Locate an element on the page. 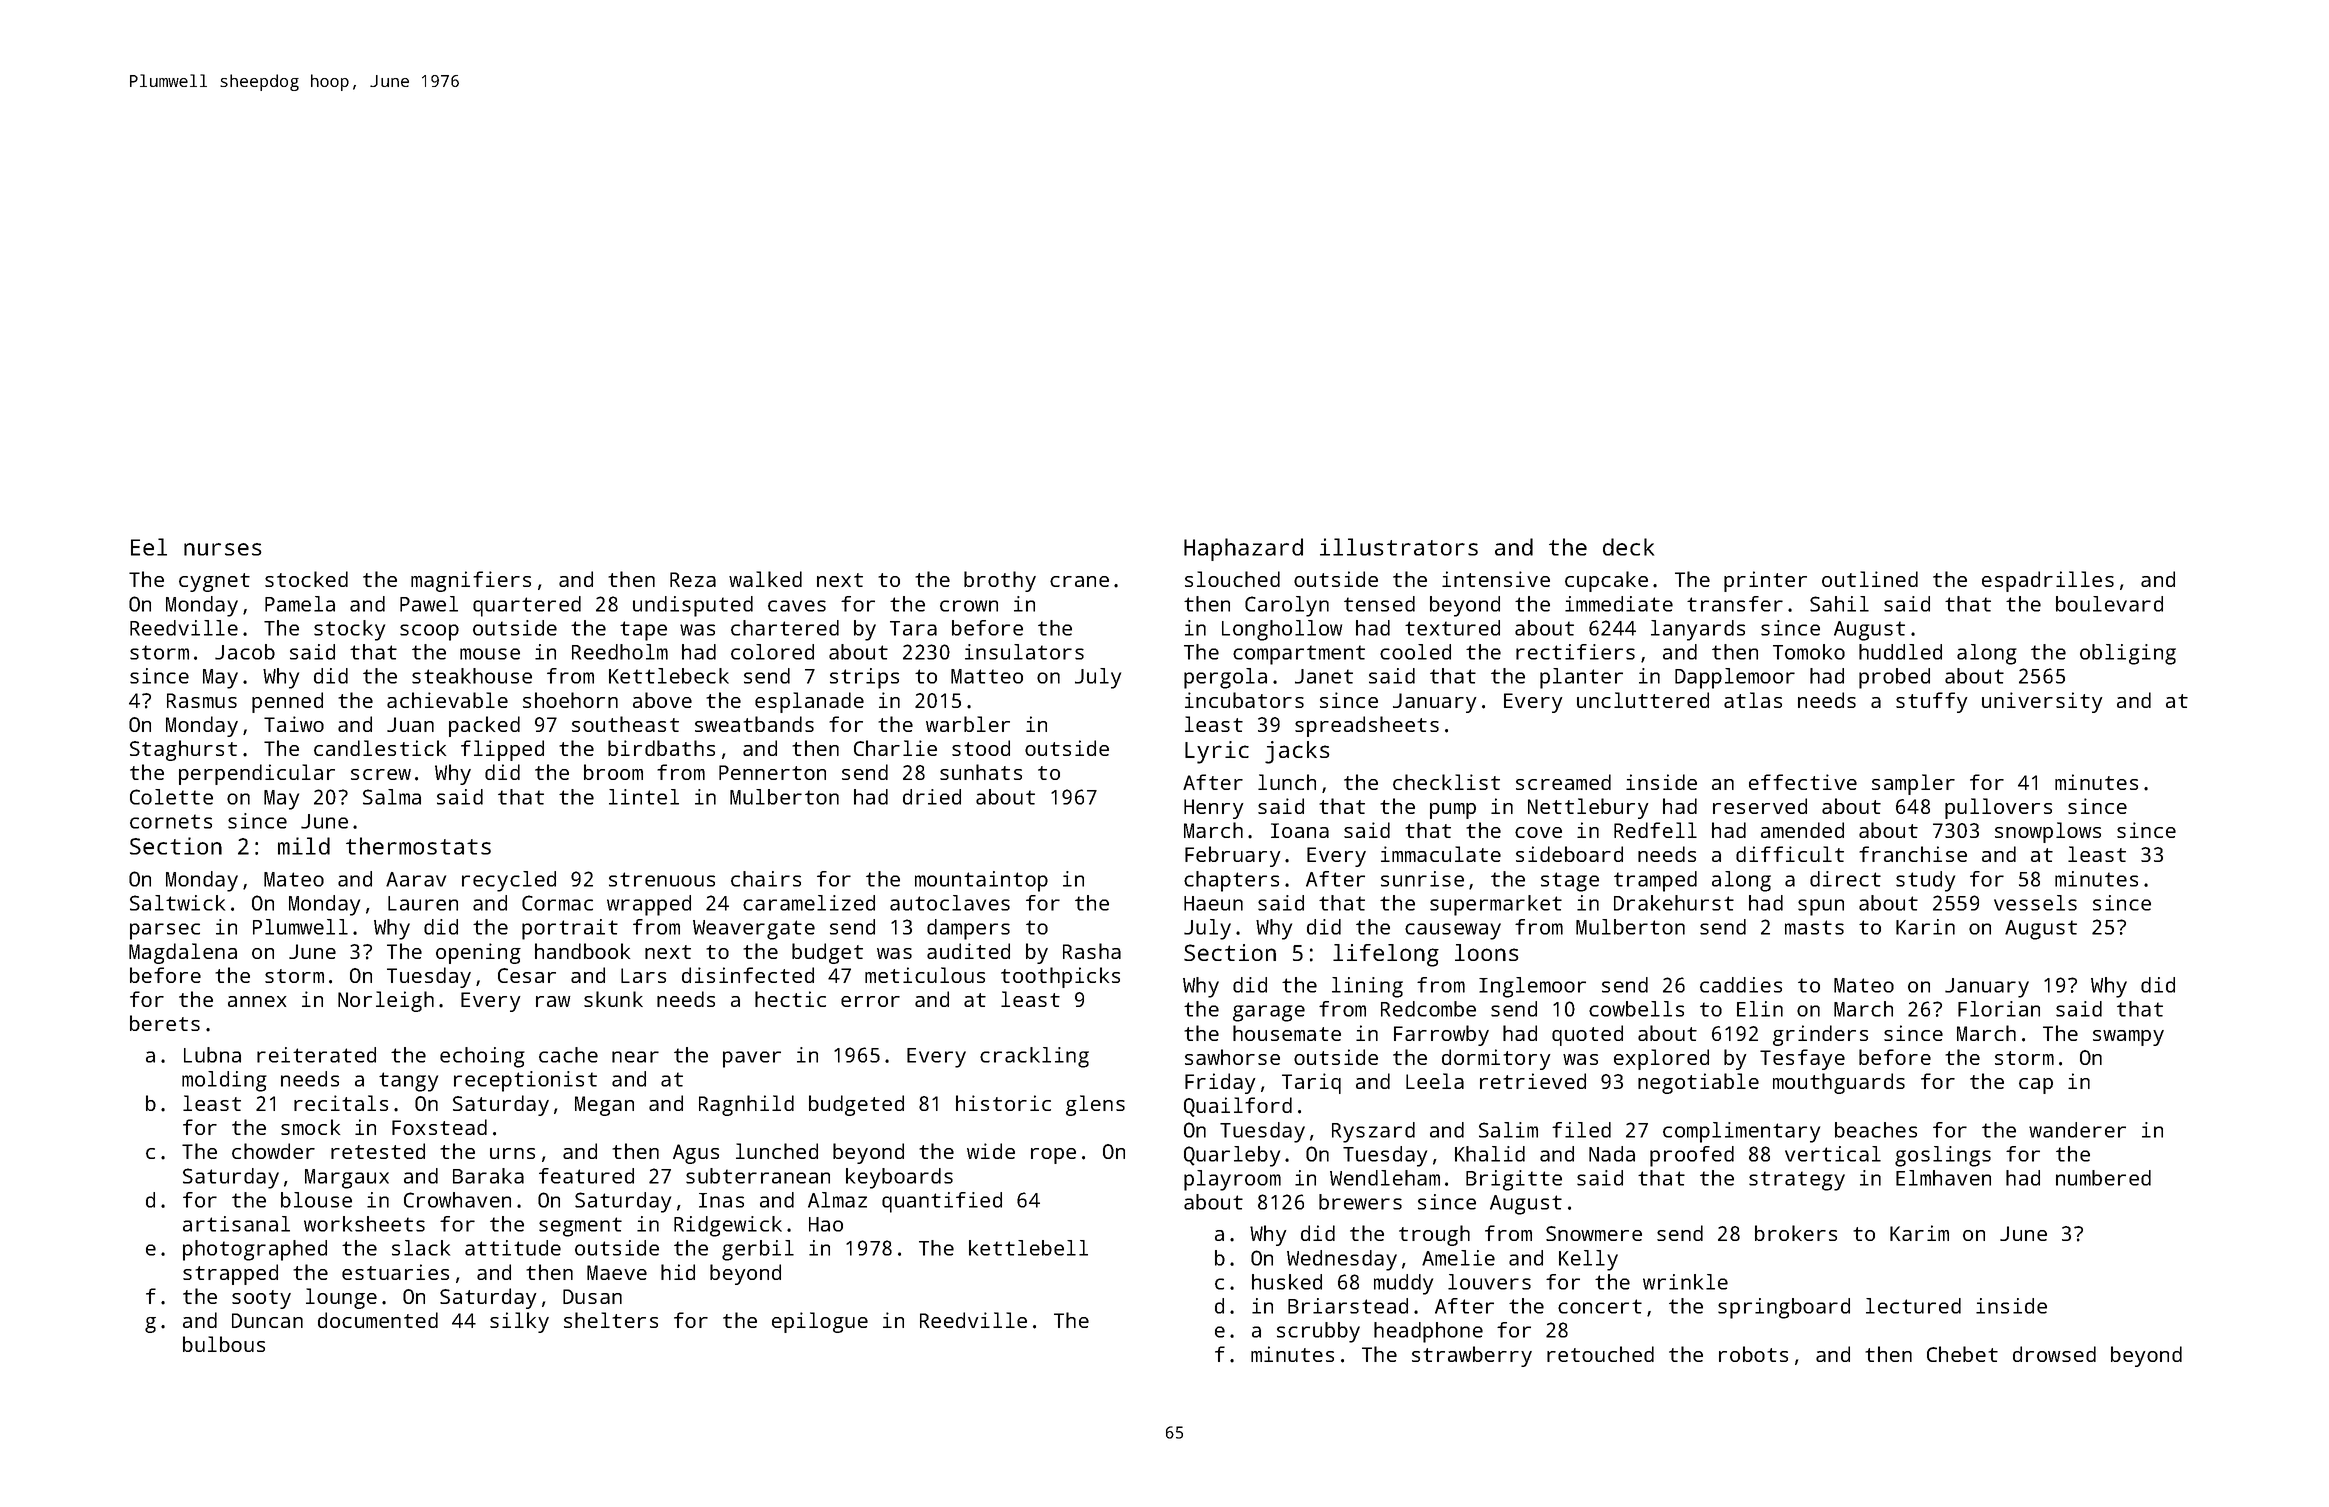  berets is located at coordinates (165, 1023).
